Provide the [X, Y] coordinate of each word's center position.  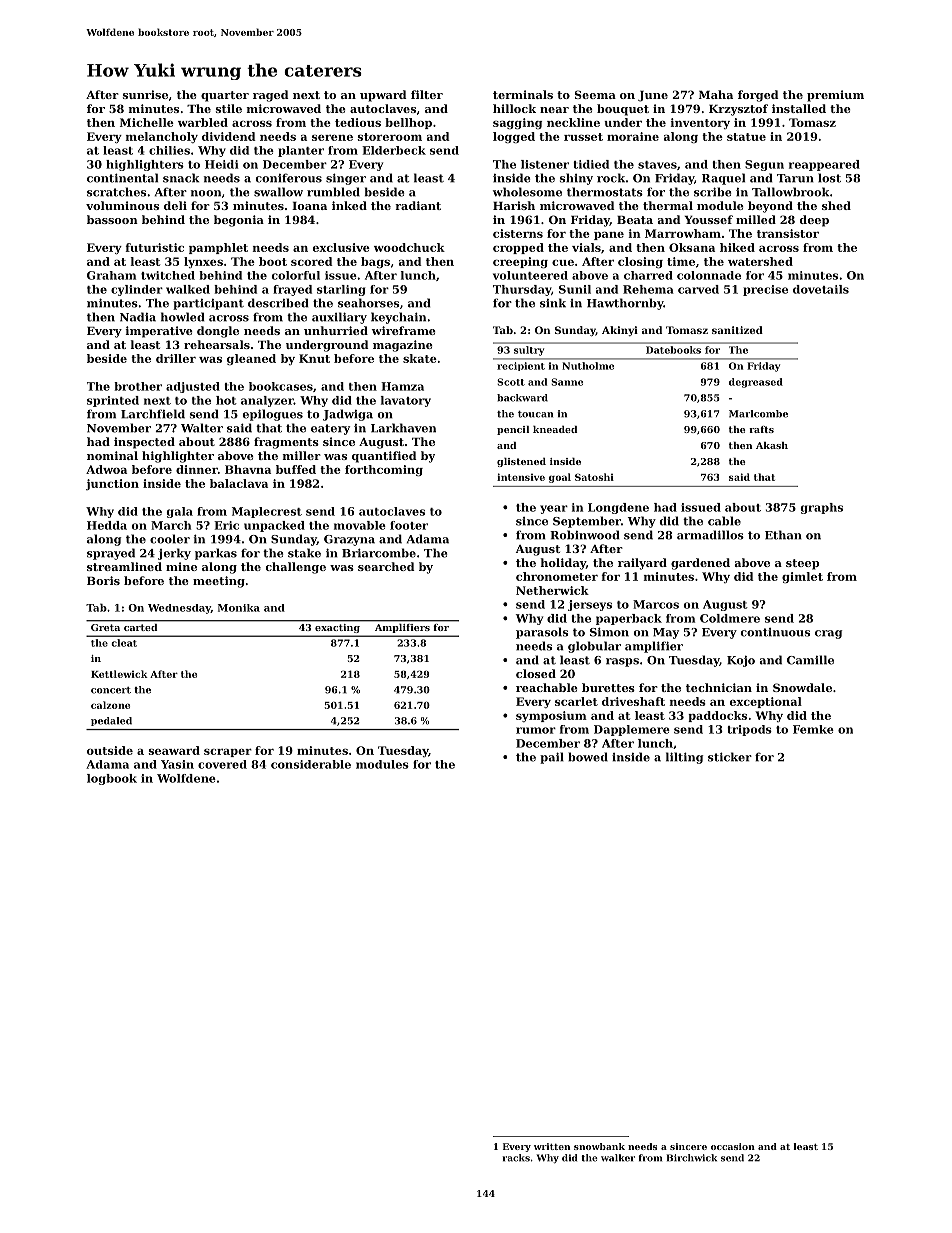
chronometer [557, 576]
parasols [542, 633]
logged [514, 137]
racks [516, 1158]
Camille [810, 660]
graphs [822, 508]
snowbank [599, 1146]
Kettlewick [119, 674]
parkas [216, 554]
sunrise [145, 94]
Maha [716, 94]
